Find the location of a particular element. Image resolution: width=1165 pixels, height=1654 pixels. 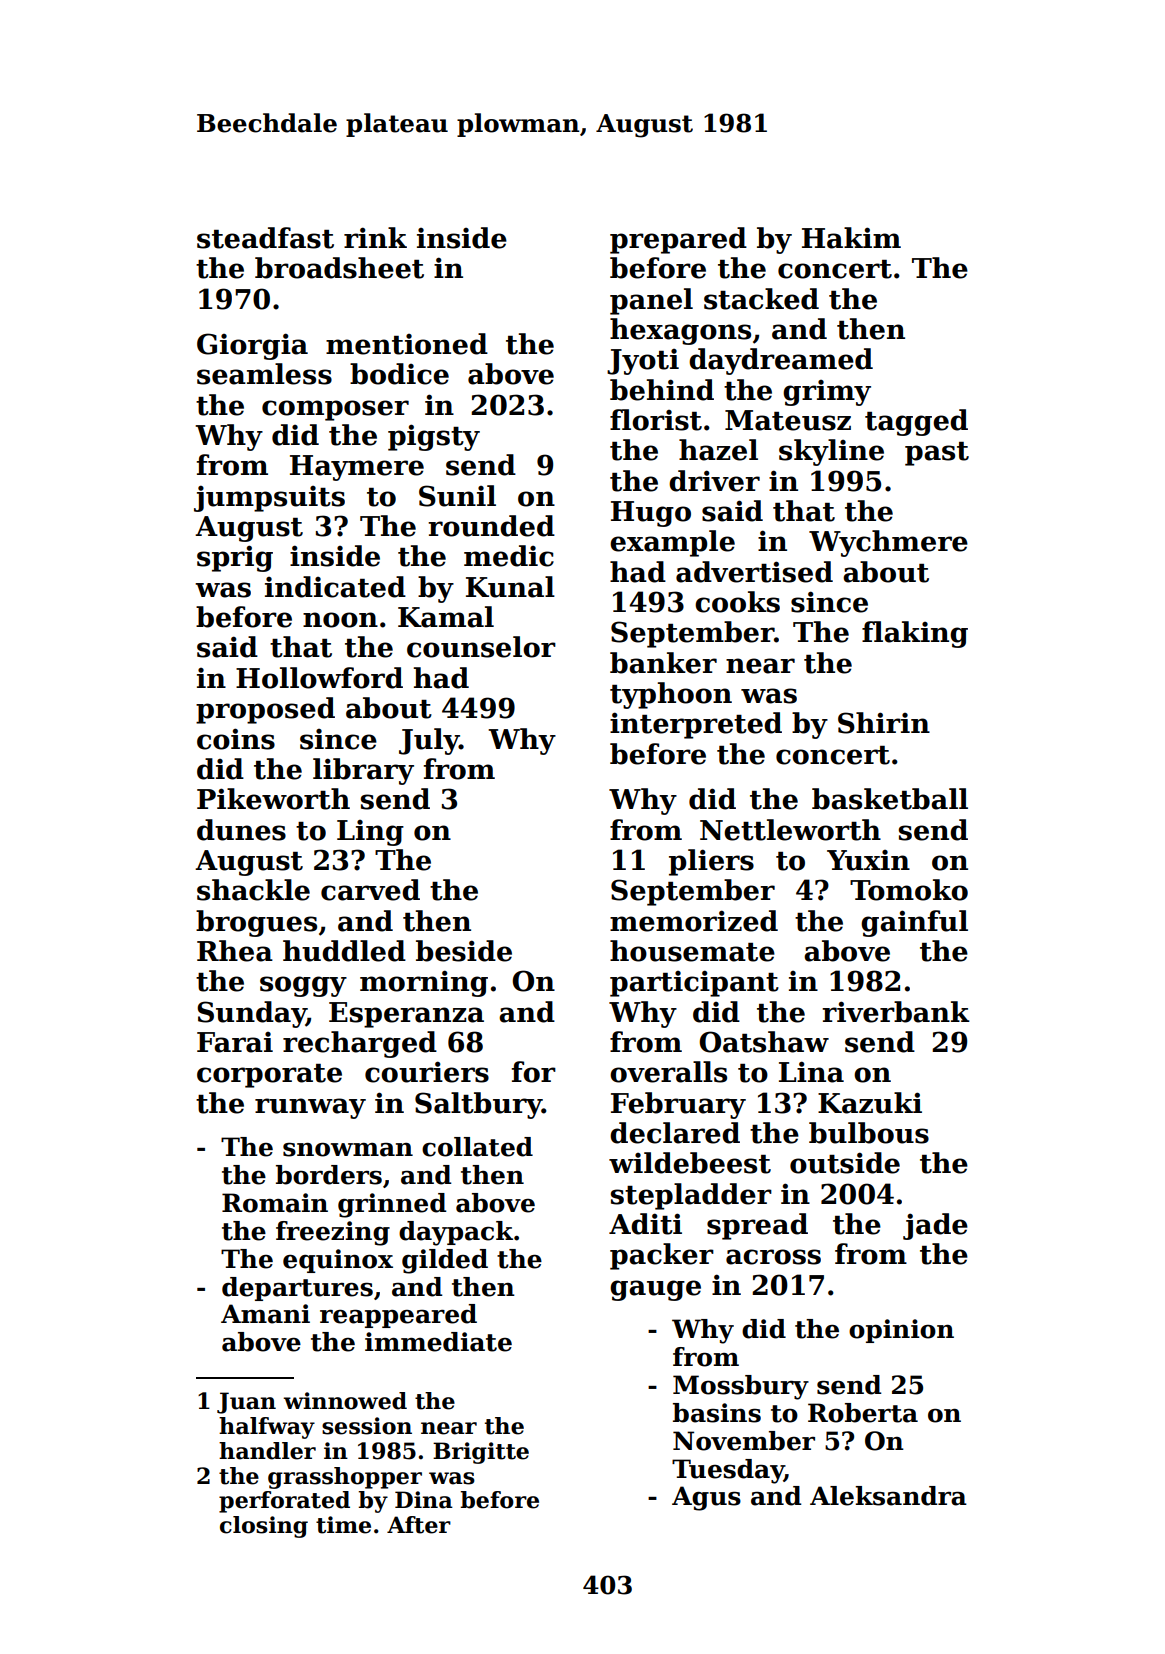

Hakim is located at coordinates (851, 238).
